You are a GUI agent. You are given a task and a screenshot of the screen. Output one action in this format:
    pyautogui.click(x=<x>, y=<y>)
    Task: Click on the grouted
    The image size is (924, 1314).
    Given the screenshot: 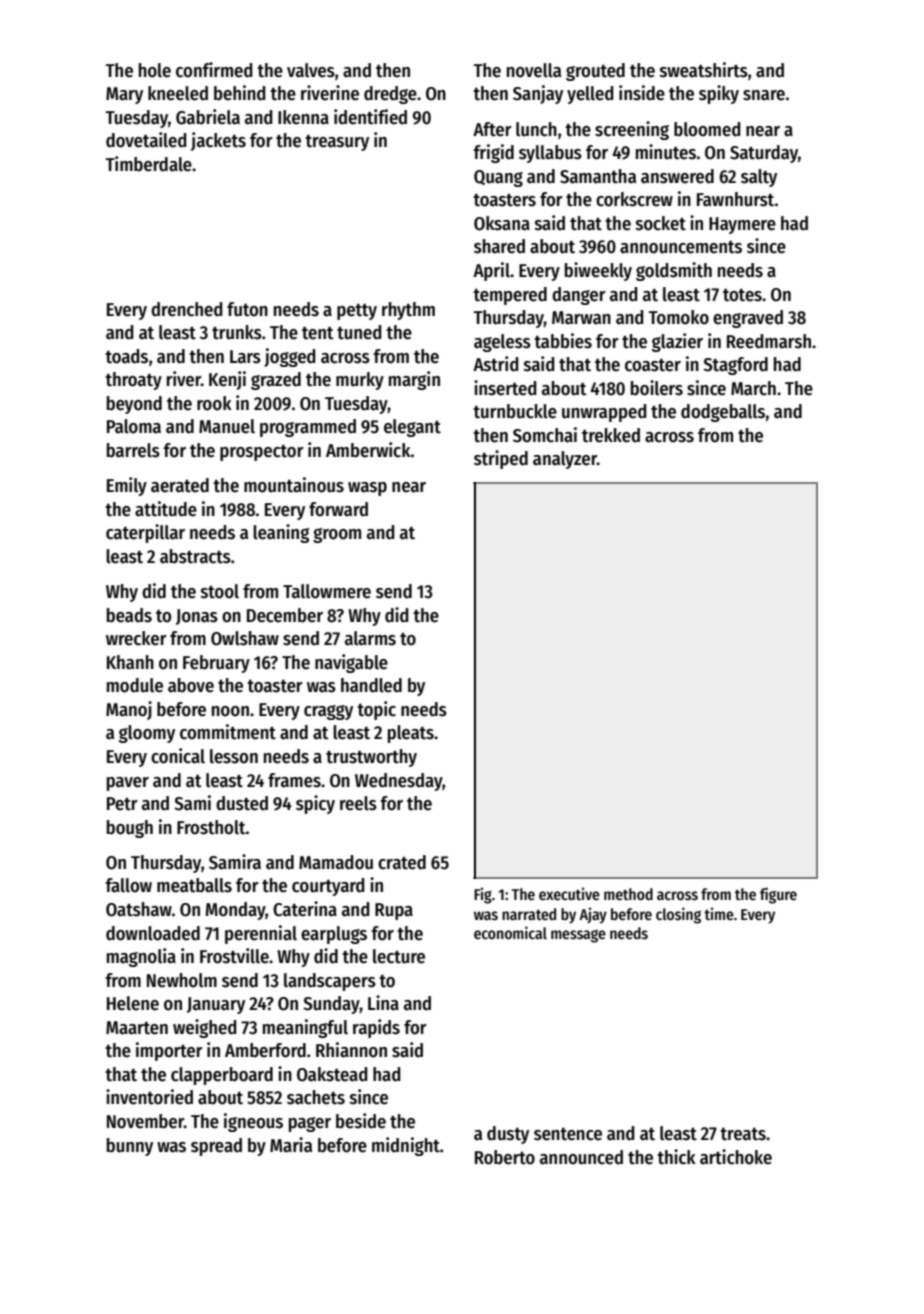 What is the action you would take?
    pyautogui.click(x=595, y=72)
